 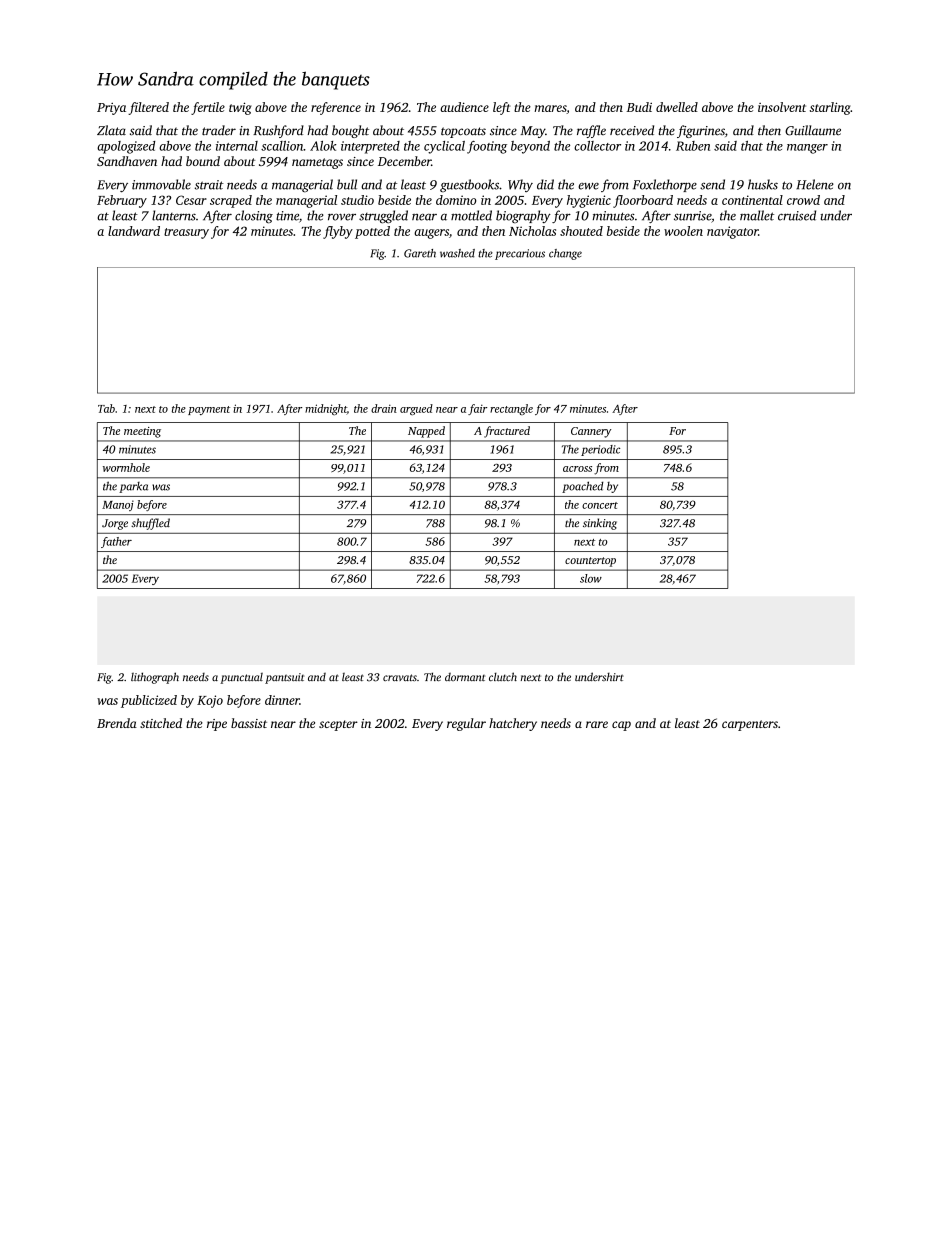 I want to click on rectangle, so click(x=511, y=409).
